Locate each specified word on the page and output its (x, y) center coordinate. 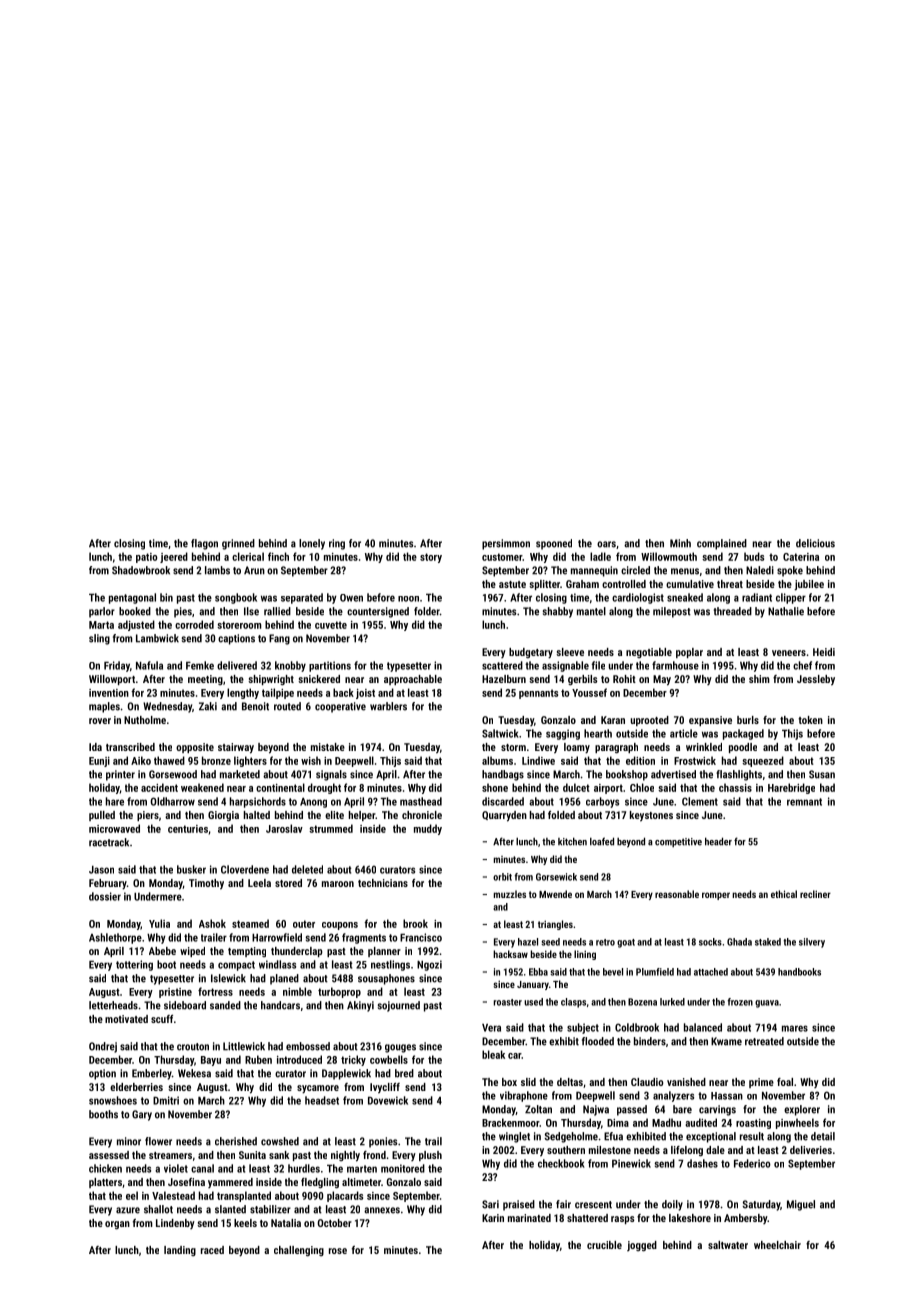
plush (430, 1156)
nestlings (390, 965)
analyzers (673, 1096)
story (431, 558)
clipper (791, 598)
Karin (493, 1218)
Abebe (162, 951)
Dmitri (166, 1100)
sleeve (570, 652)
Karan (613, 720)
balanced (703, 1027)
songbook (236, 598)
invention (109, 693)
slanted (230, 1209)
